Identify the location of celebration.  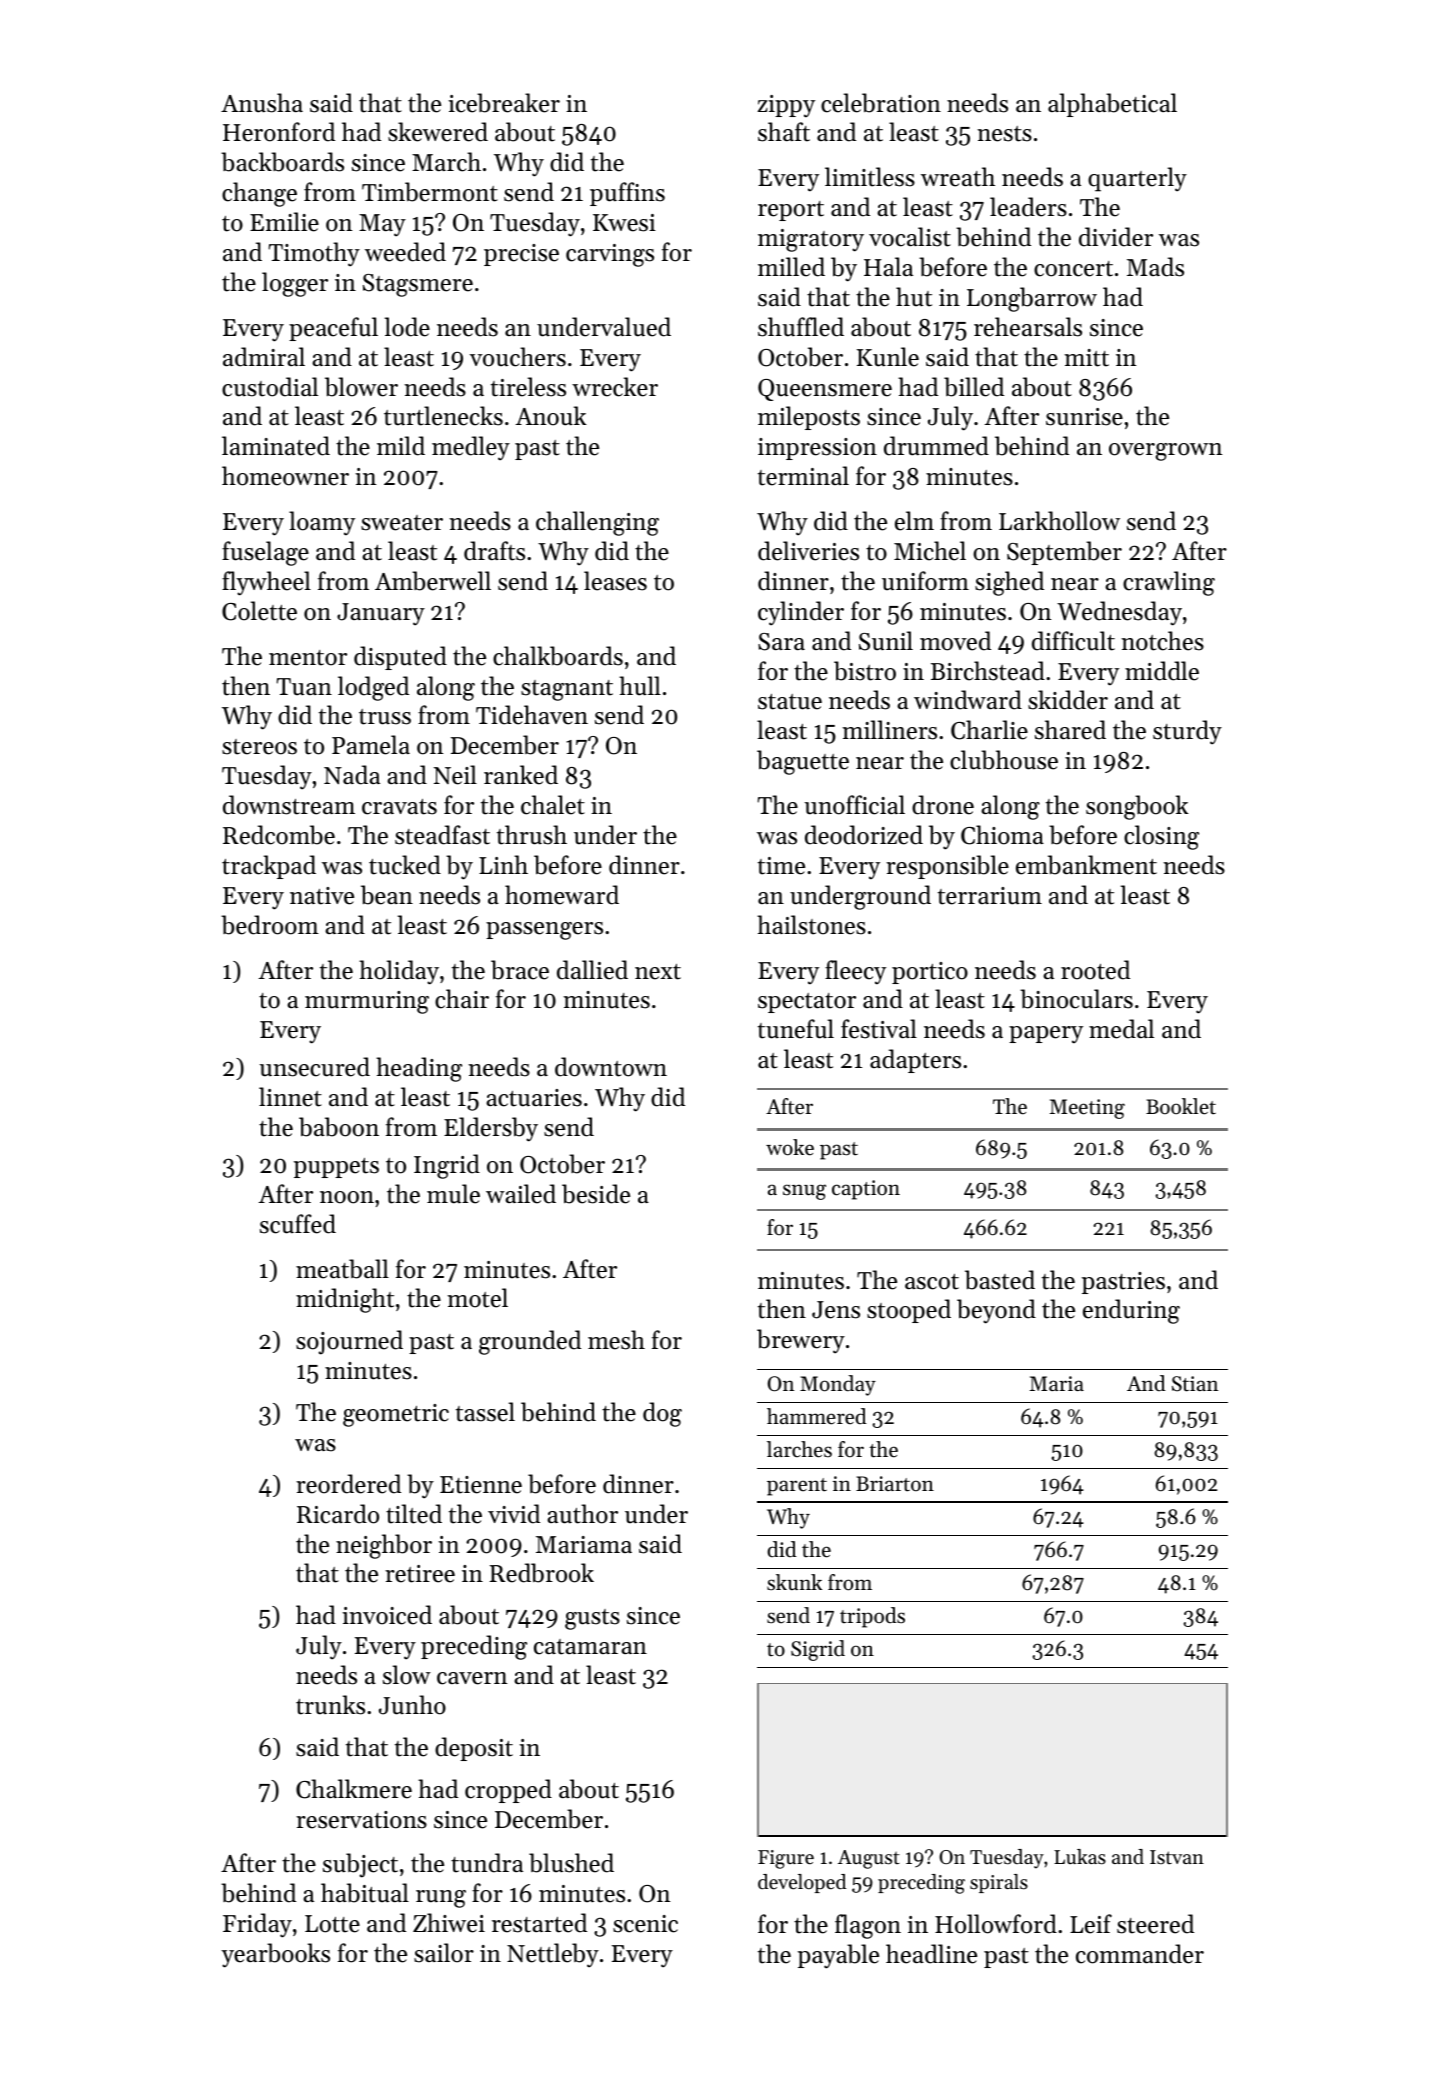
(881, 103).
